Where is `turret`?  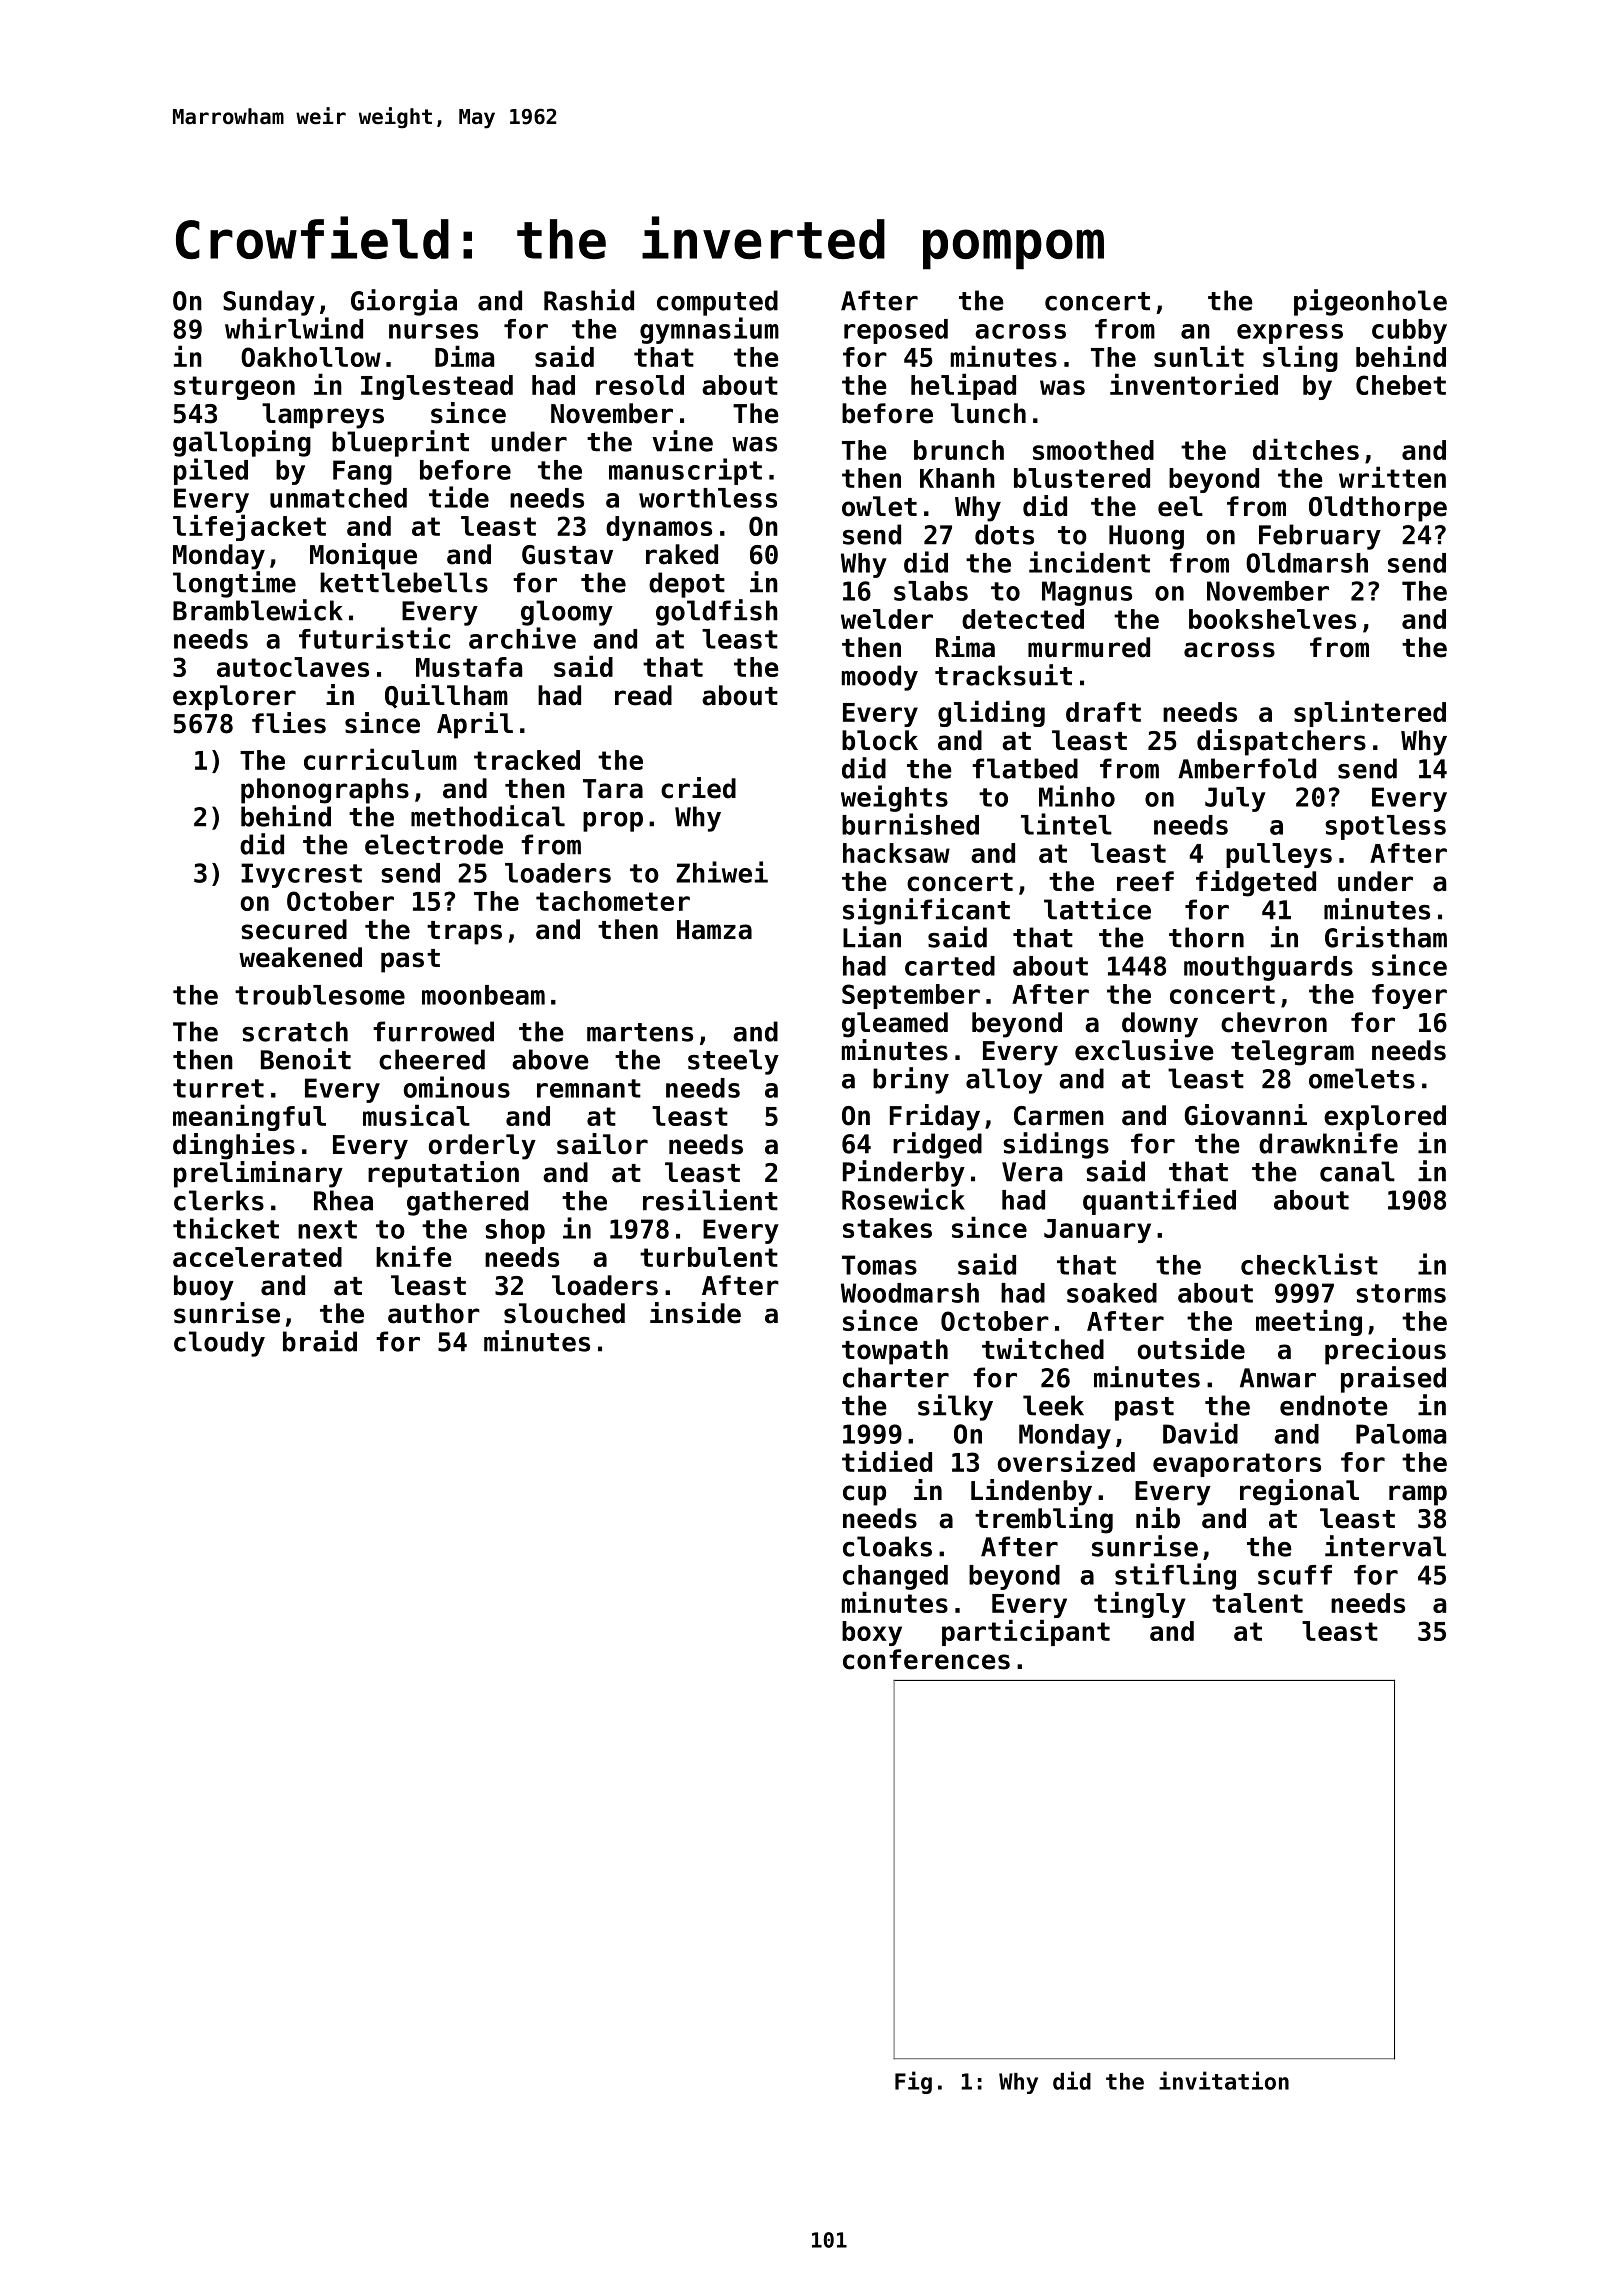
turret is located at coordinates (218, 1088).
